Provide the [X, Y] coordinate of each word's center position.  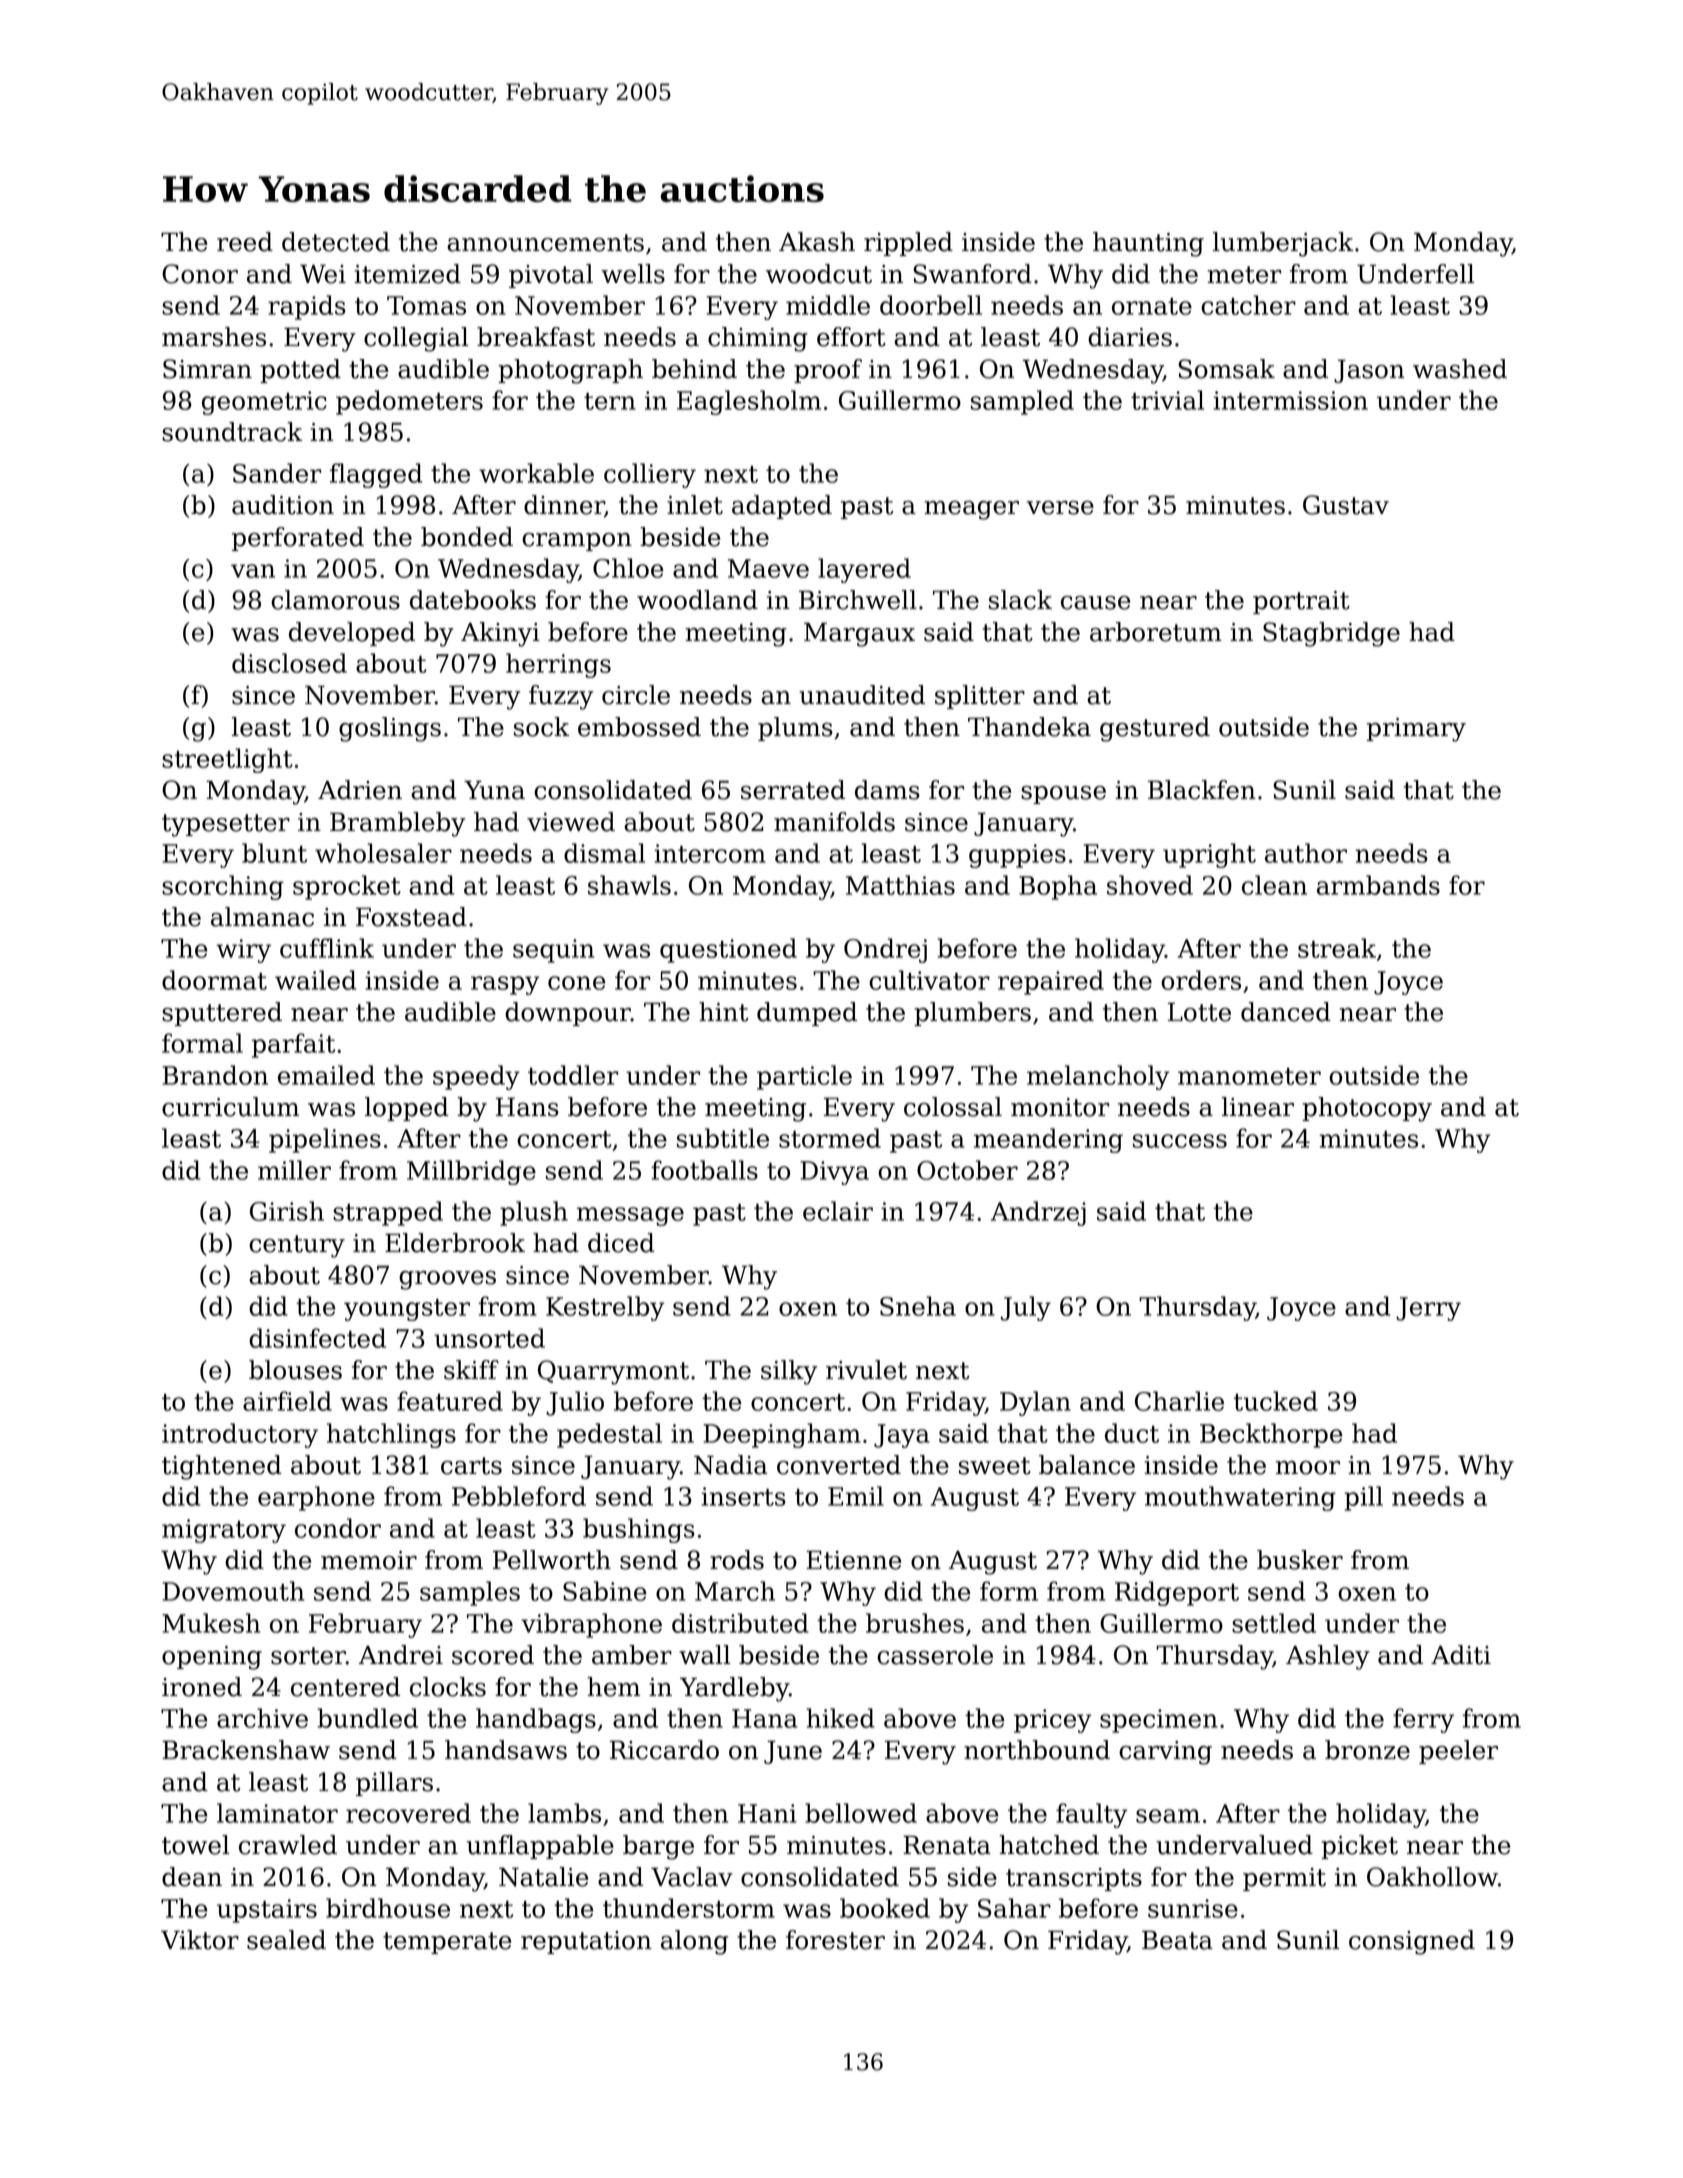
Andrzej [1038, 1213]
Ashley [1328, 1657]
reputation [586, 1942]
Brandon [215, 1075]
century [297, 1246]
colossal [953, 1107]
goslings [390, 729]
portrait [1301, 602]
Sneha [918, 1306]
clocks [448, 1687]
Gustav [1346, 505]
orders [1201, 980]
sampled [1022, 402]
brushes [915, 1623]
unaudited [862, 695]
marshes [214, 337]
